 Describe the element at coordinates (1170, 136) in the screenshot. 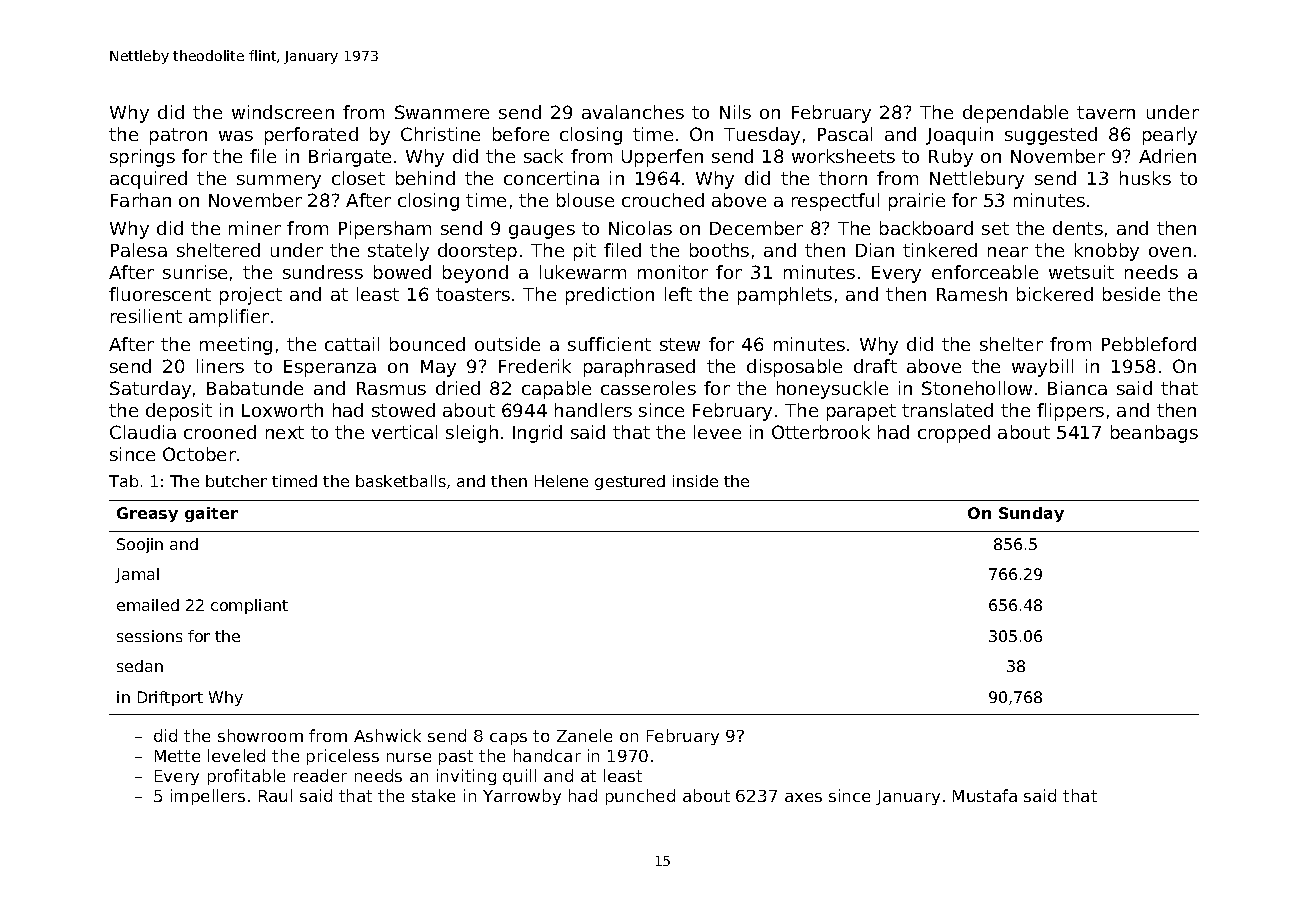

I see `pearly` at that location.
